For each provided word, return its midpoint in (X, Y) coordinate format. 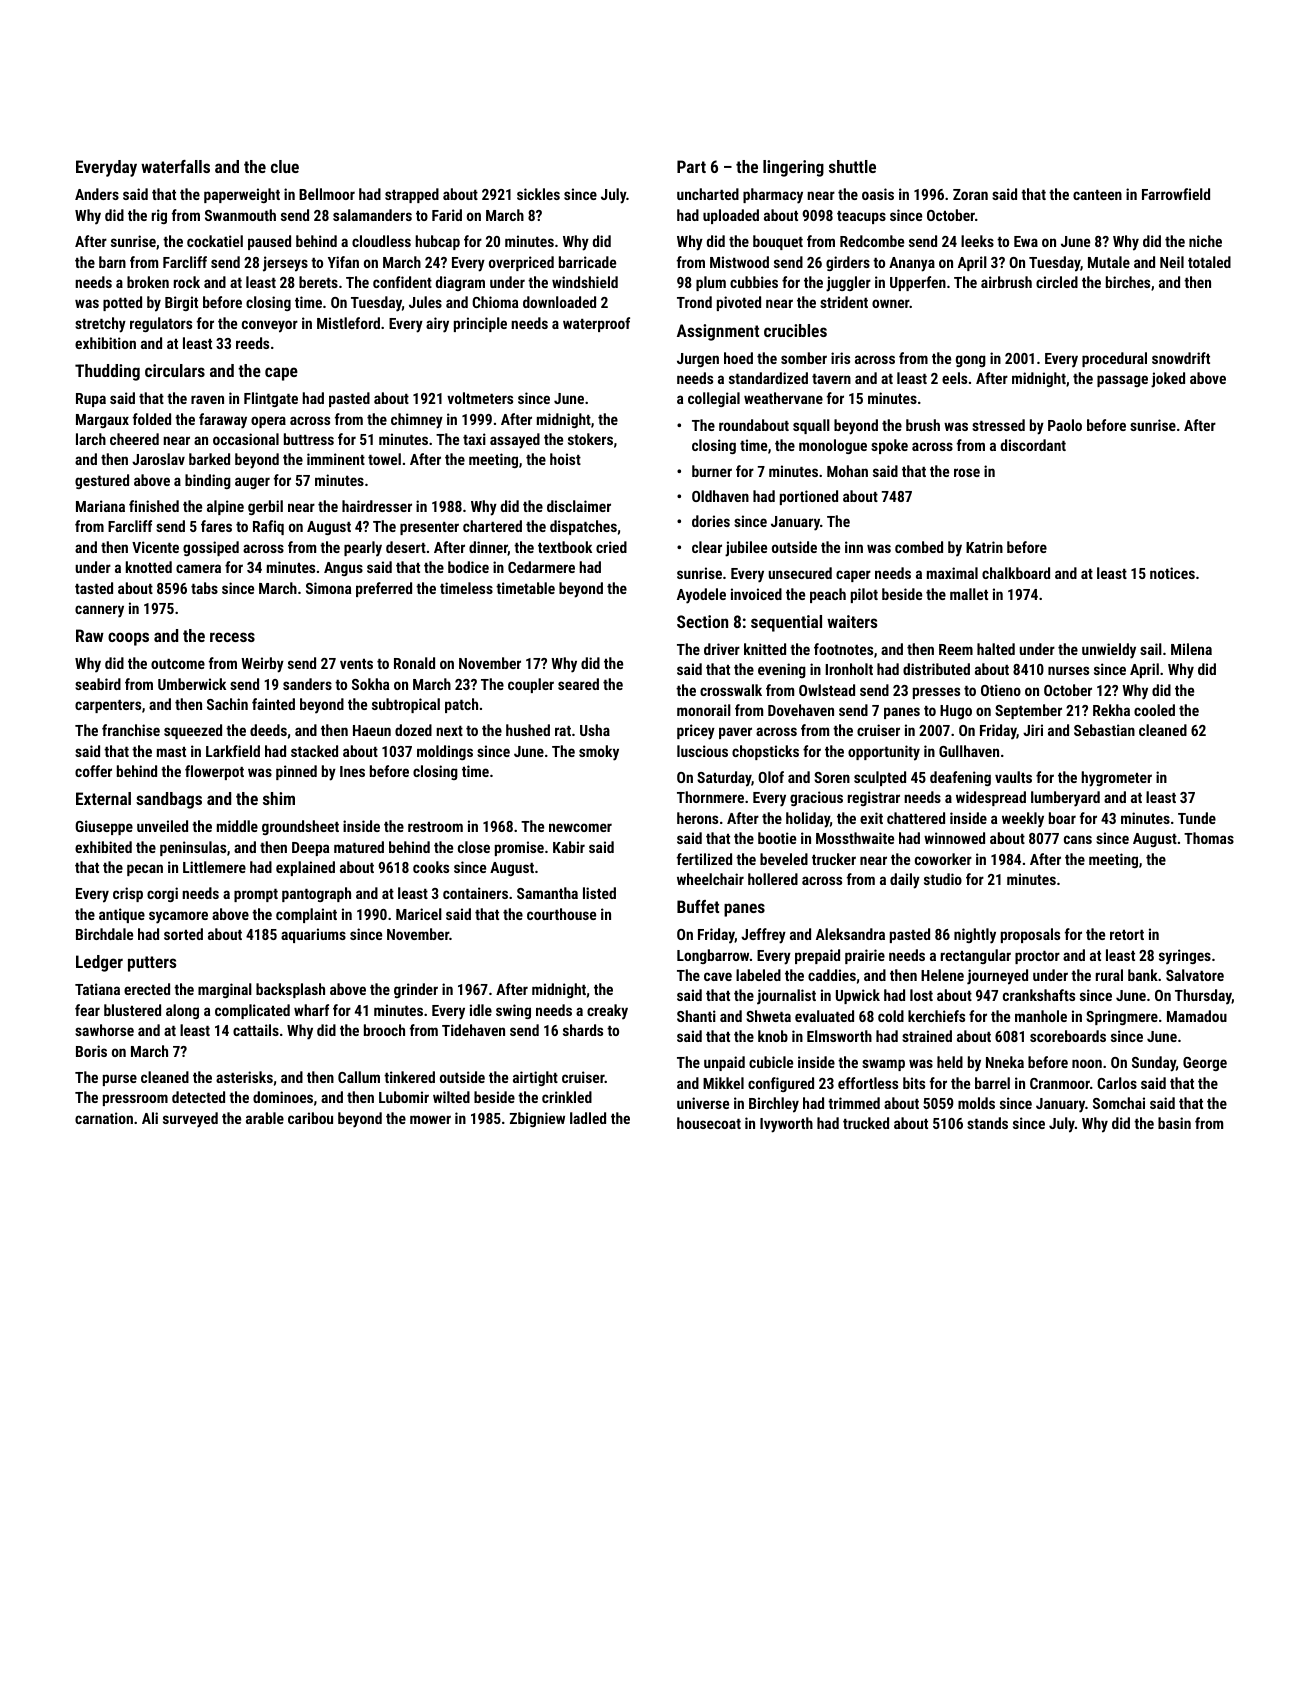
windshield (585, 282)
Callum (359, 1077)
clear (707, 547)
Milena (1191, 649)
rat (563, 731)
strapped (412, 195)
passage (1122, 381)
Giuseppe (104, 827)
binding (208, 481)
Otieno (1001, 690)
